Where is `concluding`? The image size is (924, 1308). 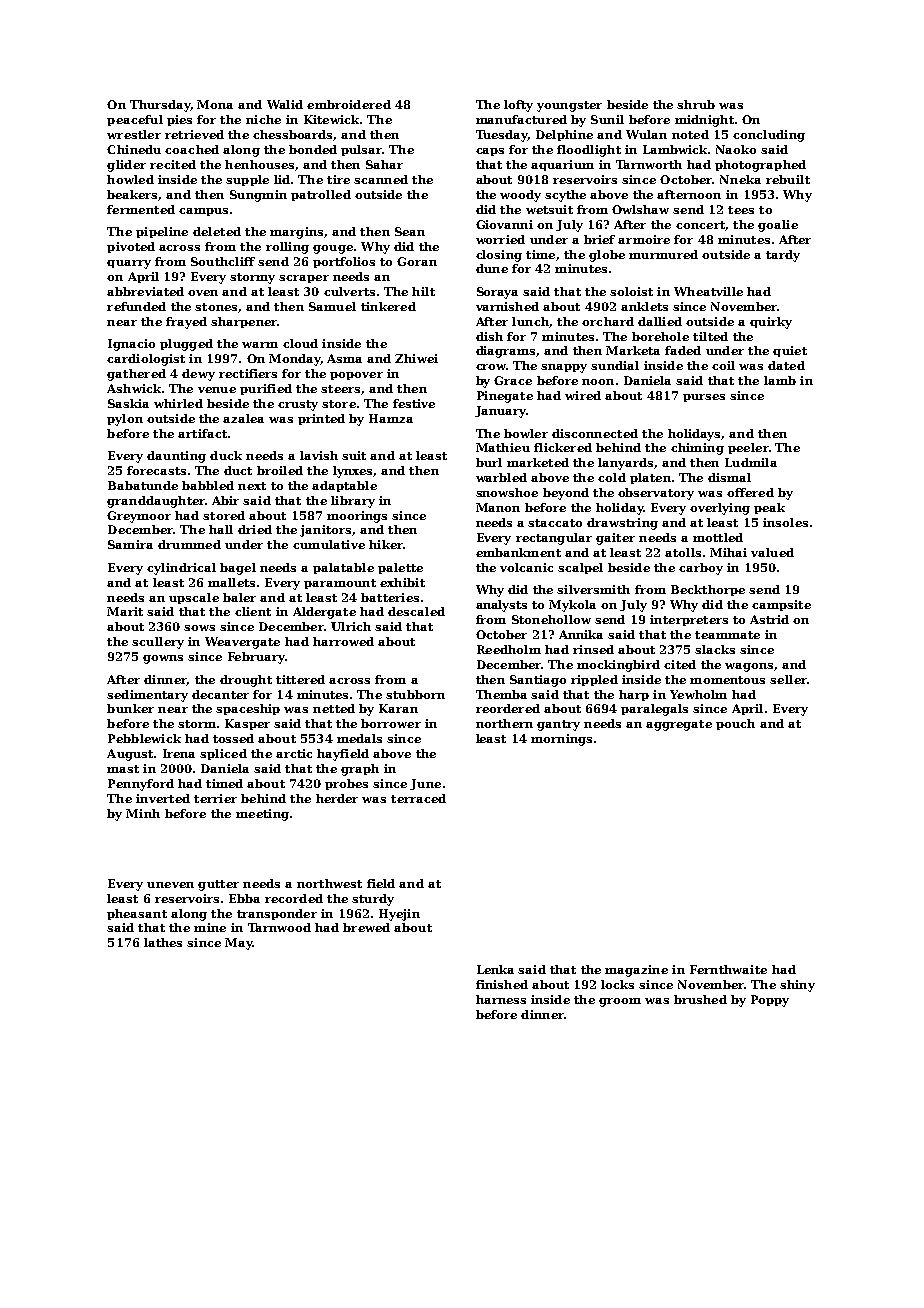
concluding is located at coordinates (769, 136).
